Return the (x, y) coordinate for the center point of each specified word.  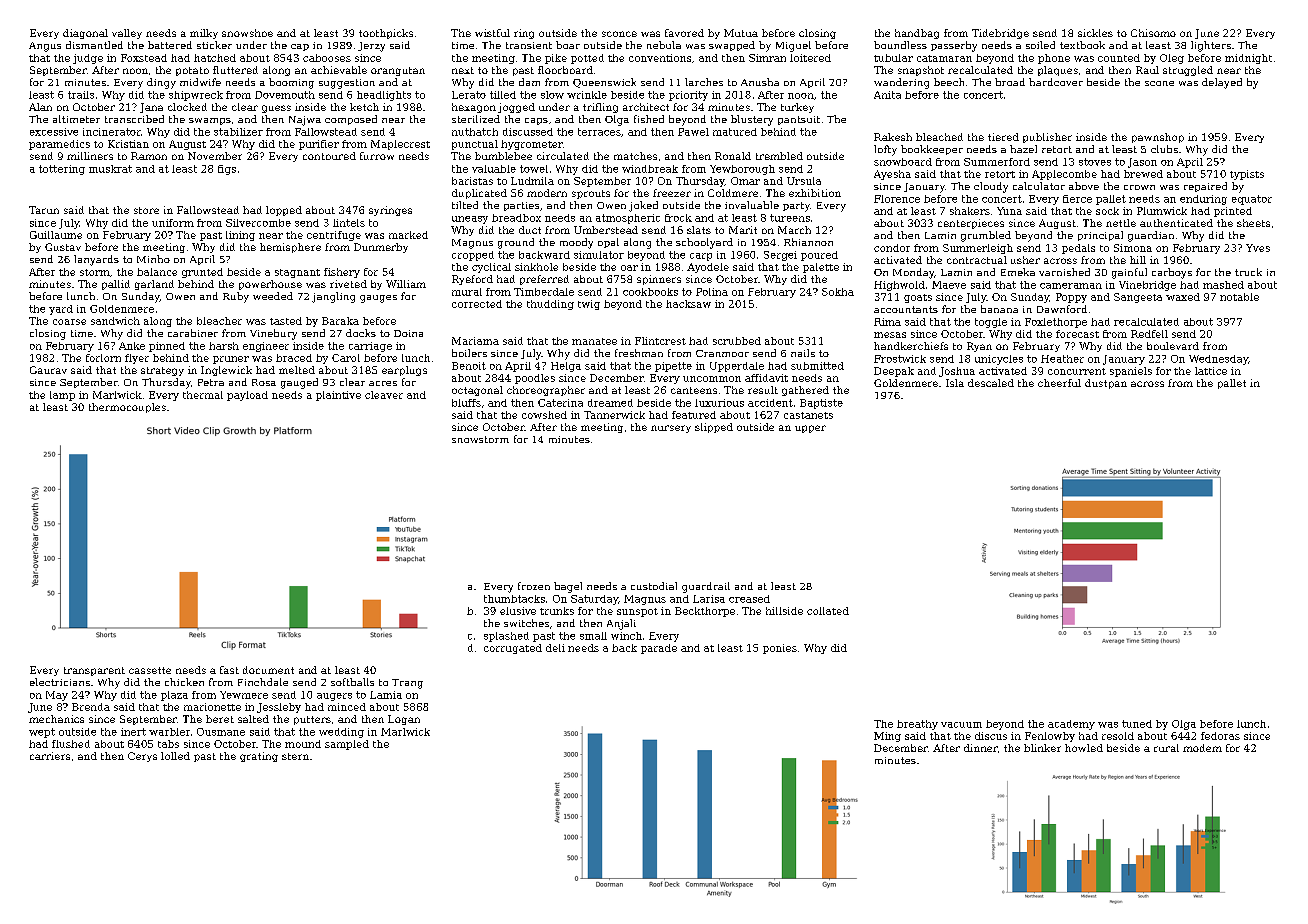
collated (828, 611)
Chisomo (1153, 33)
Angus (45, 47)
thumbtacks (514, 599)
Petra (211, 382)
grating (259, 757)
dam (529, 82)
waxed (1183, 297)
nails (803, 353)
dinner (981, 748)
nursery (671, 429)
